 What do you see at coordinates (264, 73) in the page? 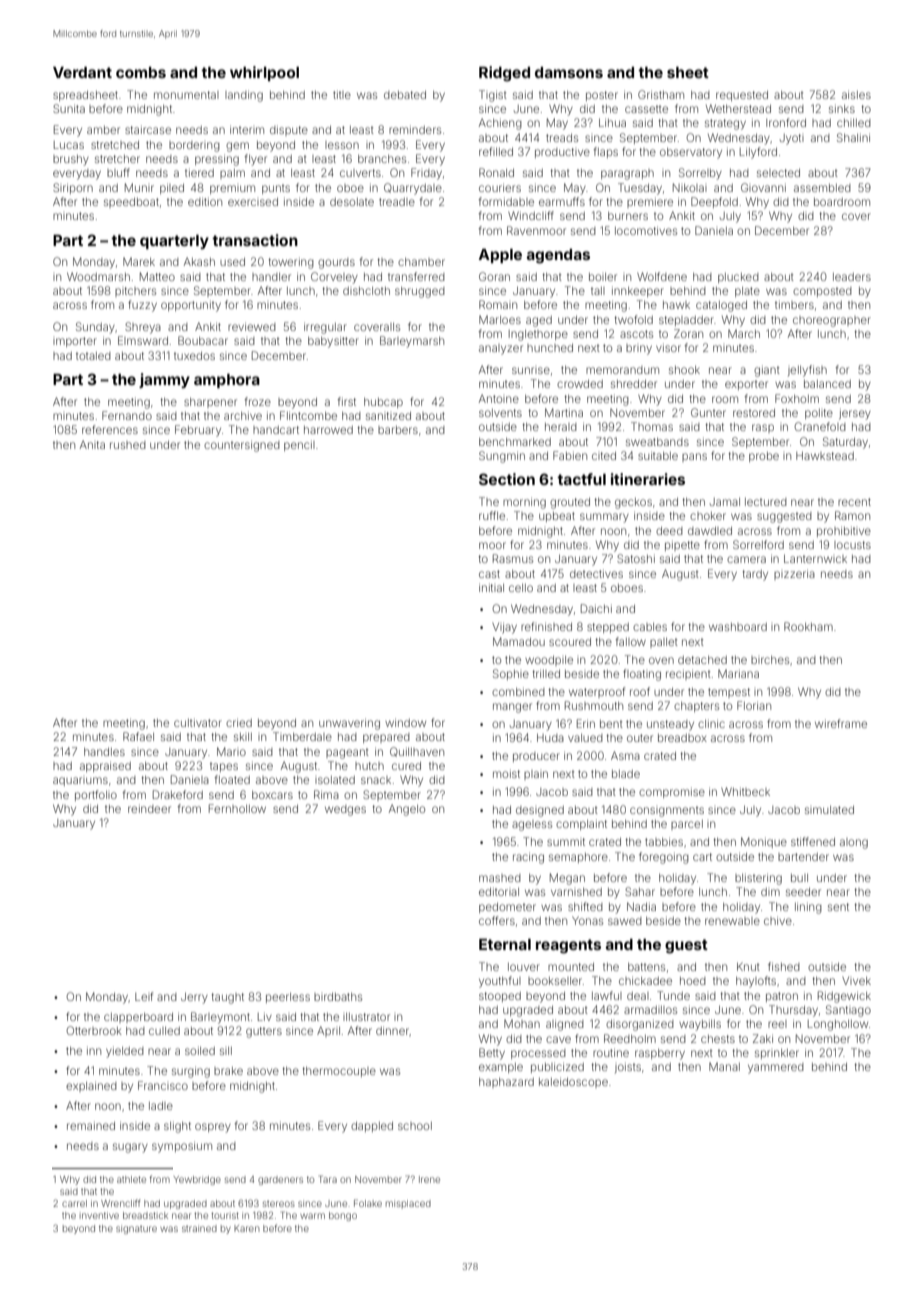
I see `whirlpool` at bounding box center [264, 73].
